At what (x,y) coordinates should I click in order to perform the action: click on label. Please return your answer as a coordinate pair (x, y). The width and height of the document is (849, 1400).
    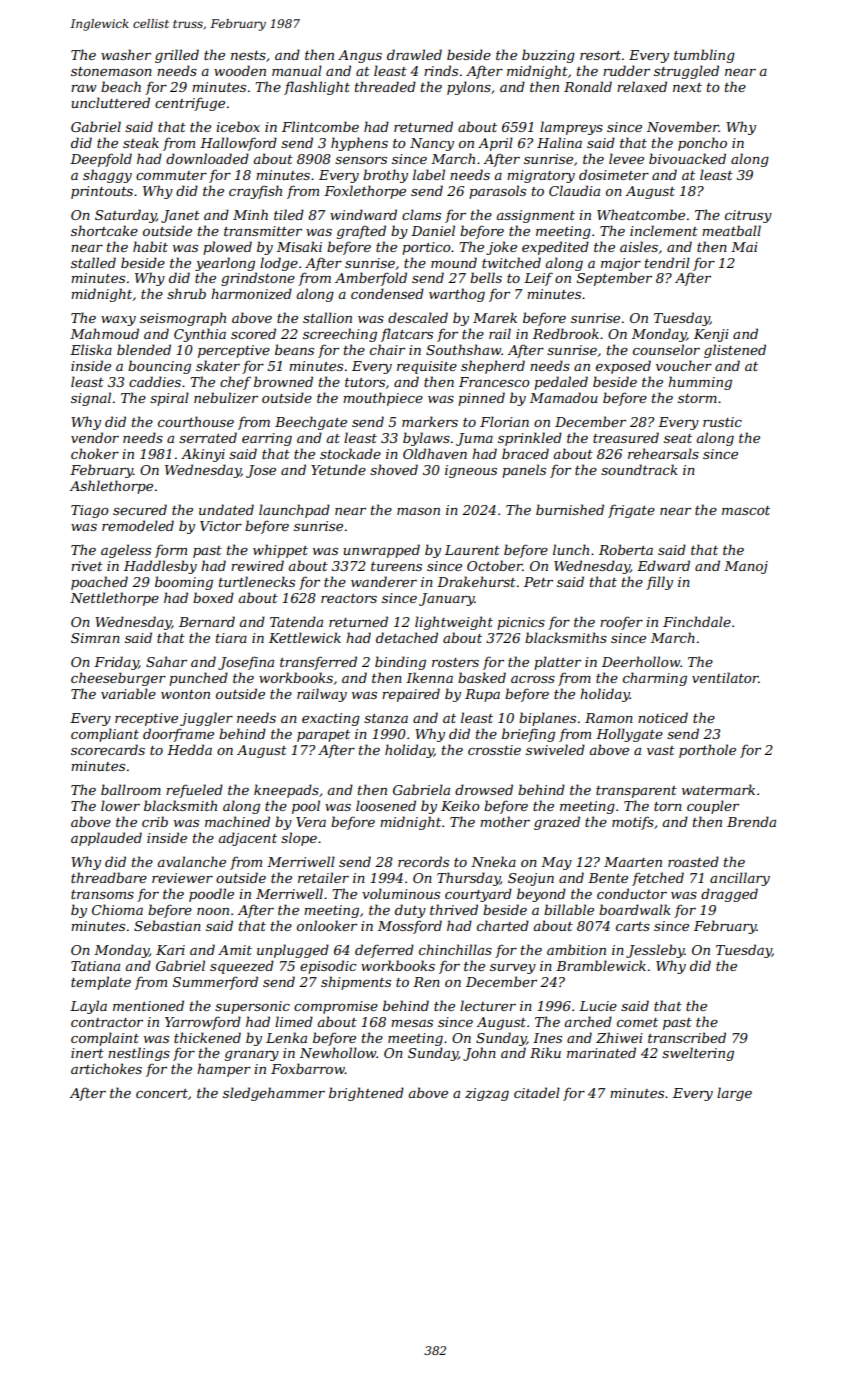
    Looking at the image, I should click on (429, 174).
